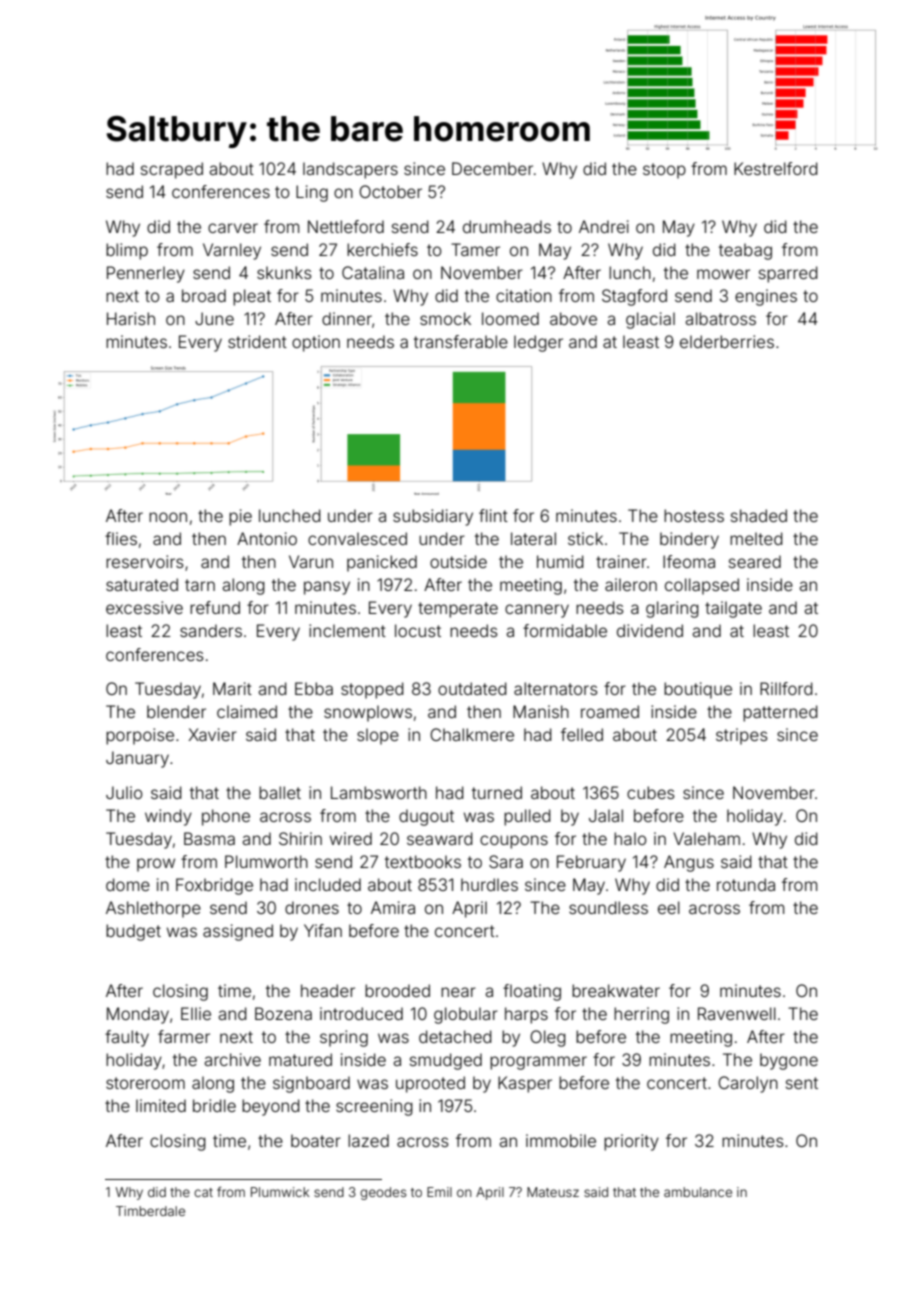 The image size is (924, 1308). What do you see at coordinates (706, 838) in the image?
I see `Valeham` at bounding box center [706, 838].
